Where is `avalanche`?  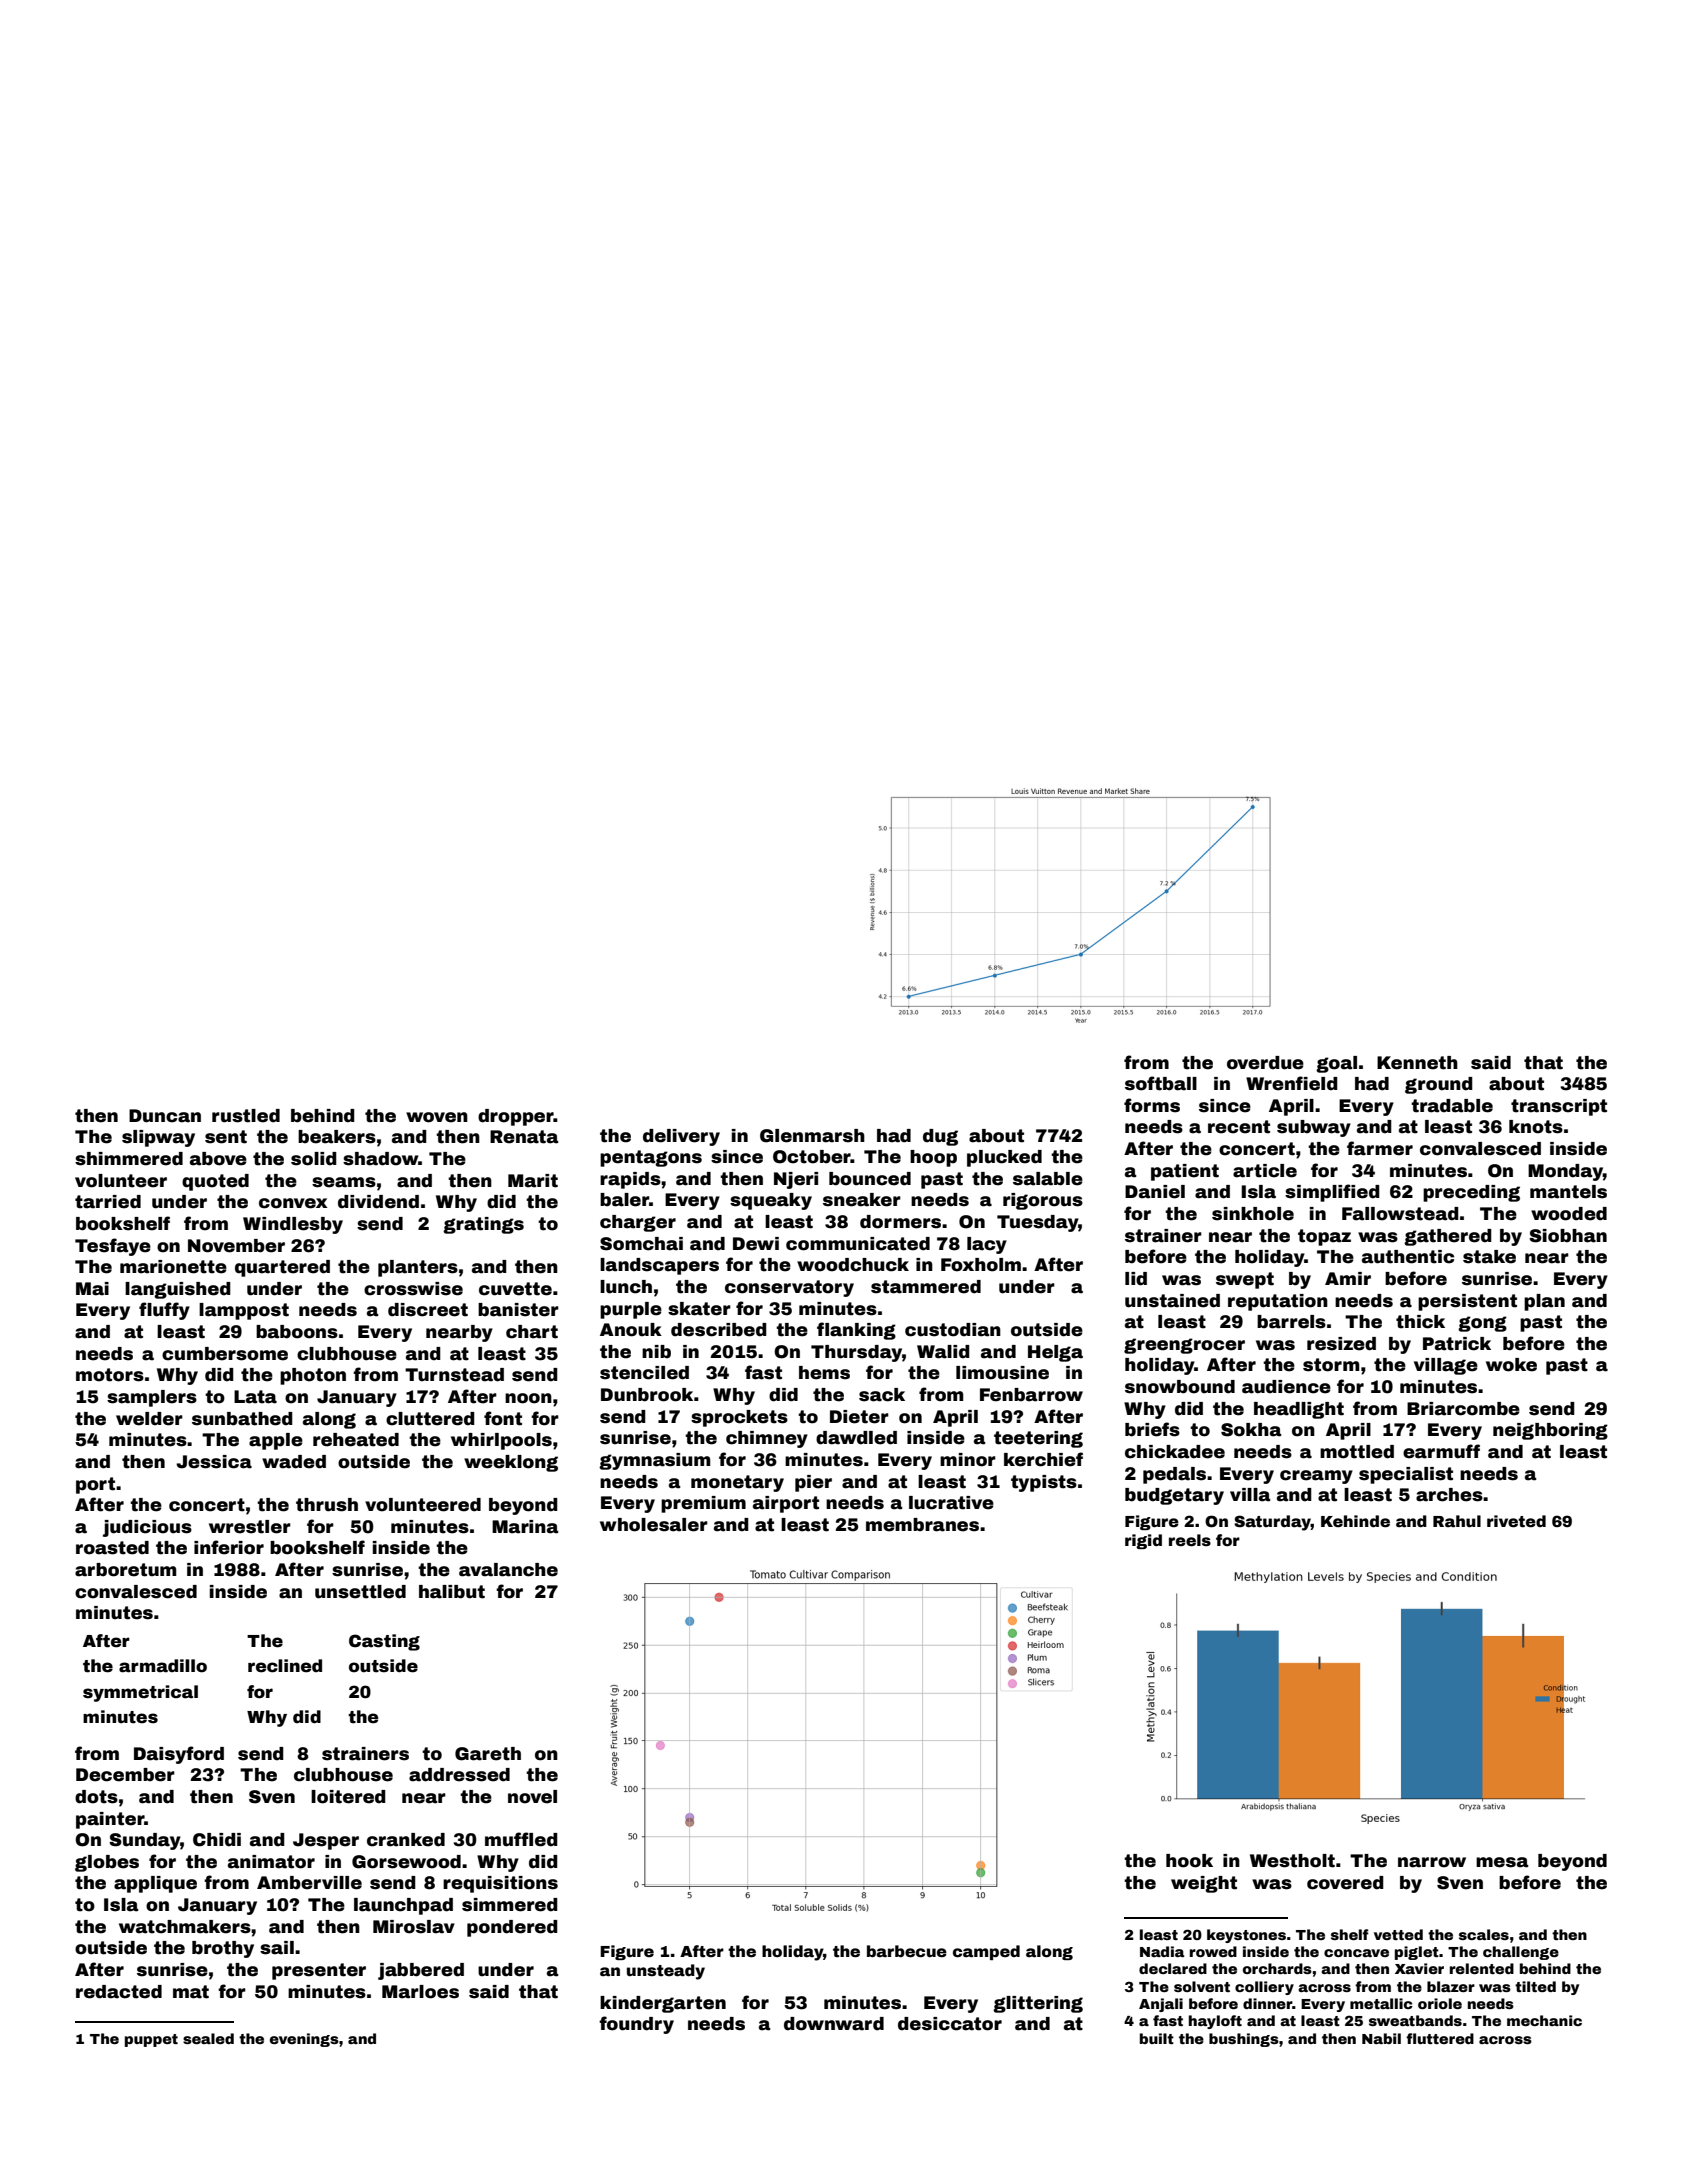
avalanche is located at coordinates (508, 1570).
